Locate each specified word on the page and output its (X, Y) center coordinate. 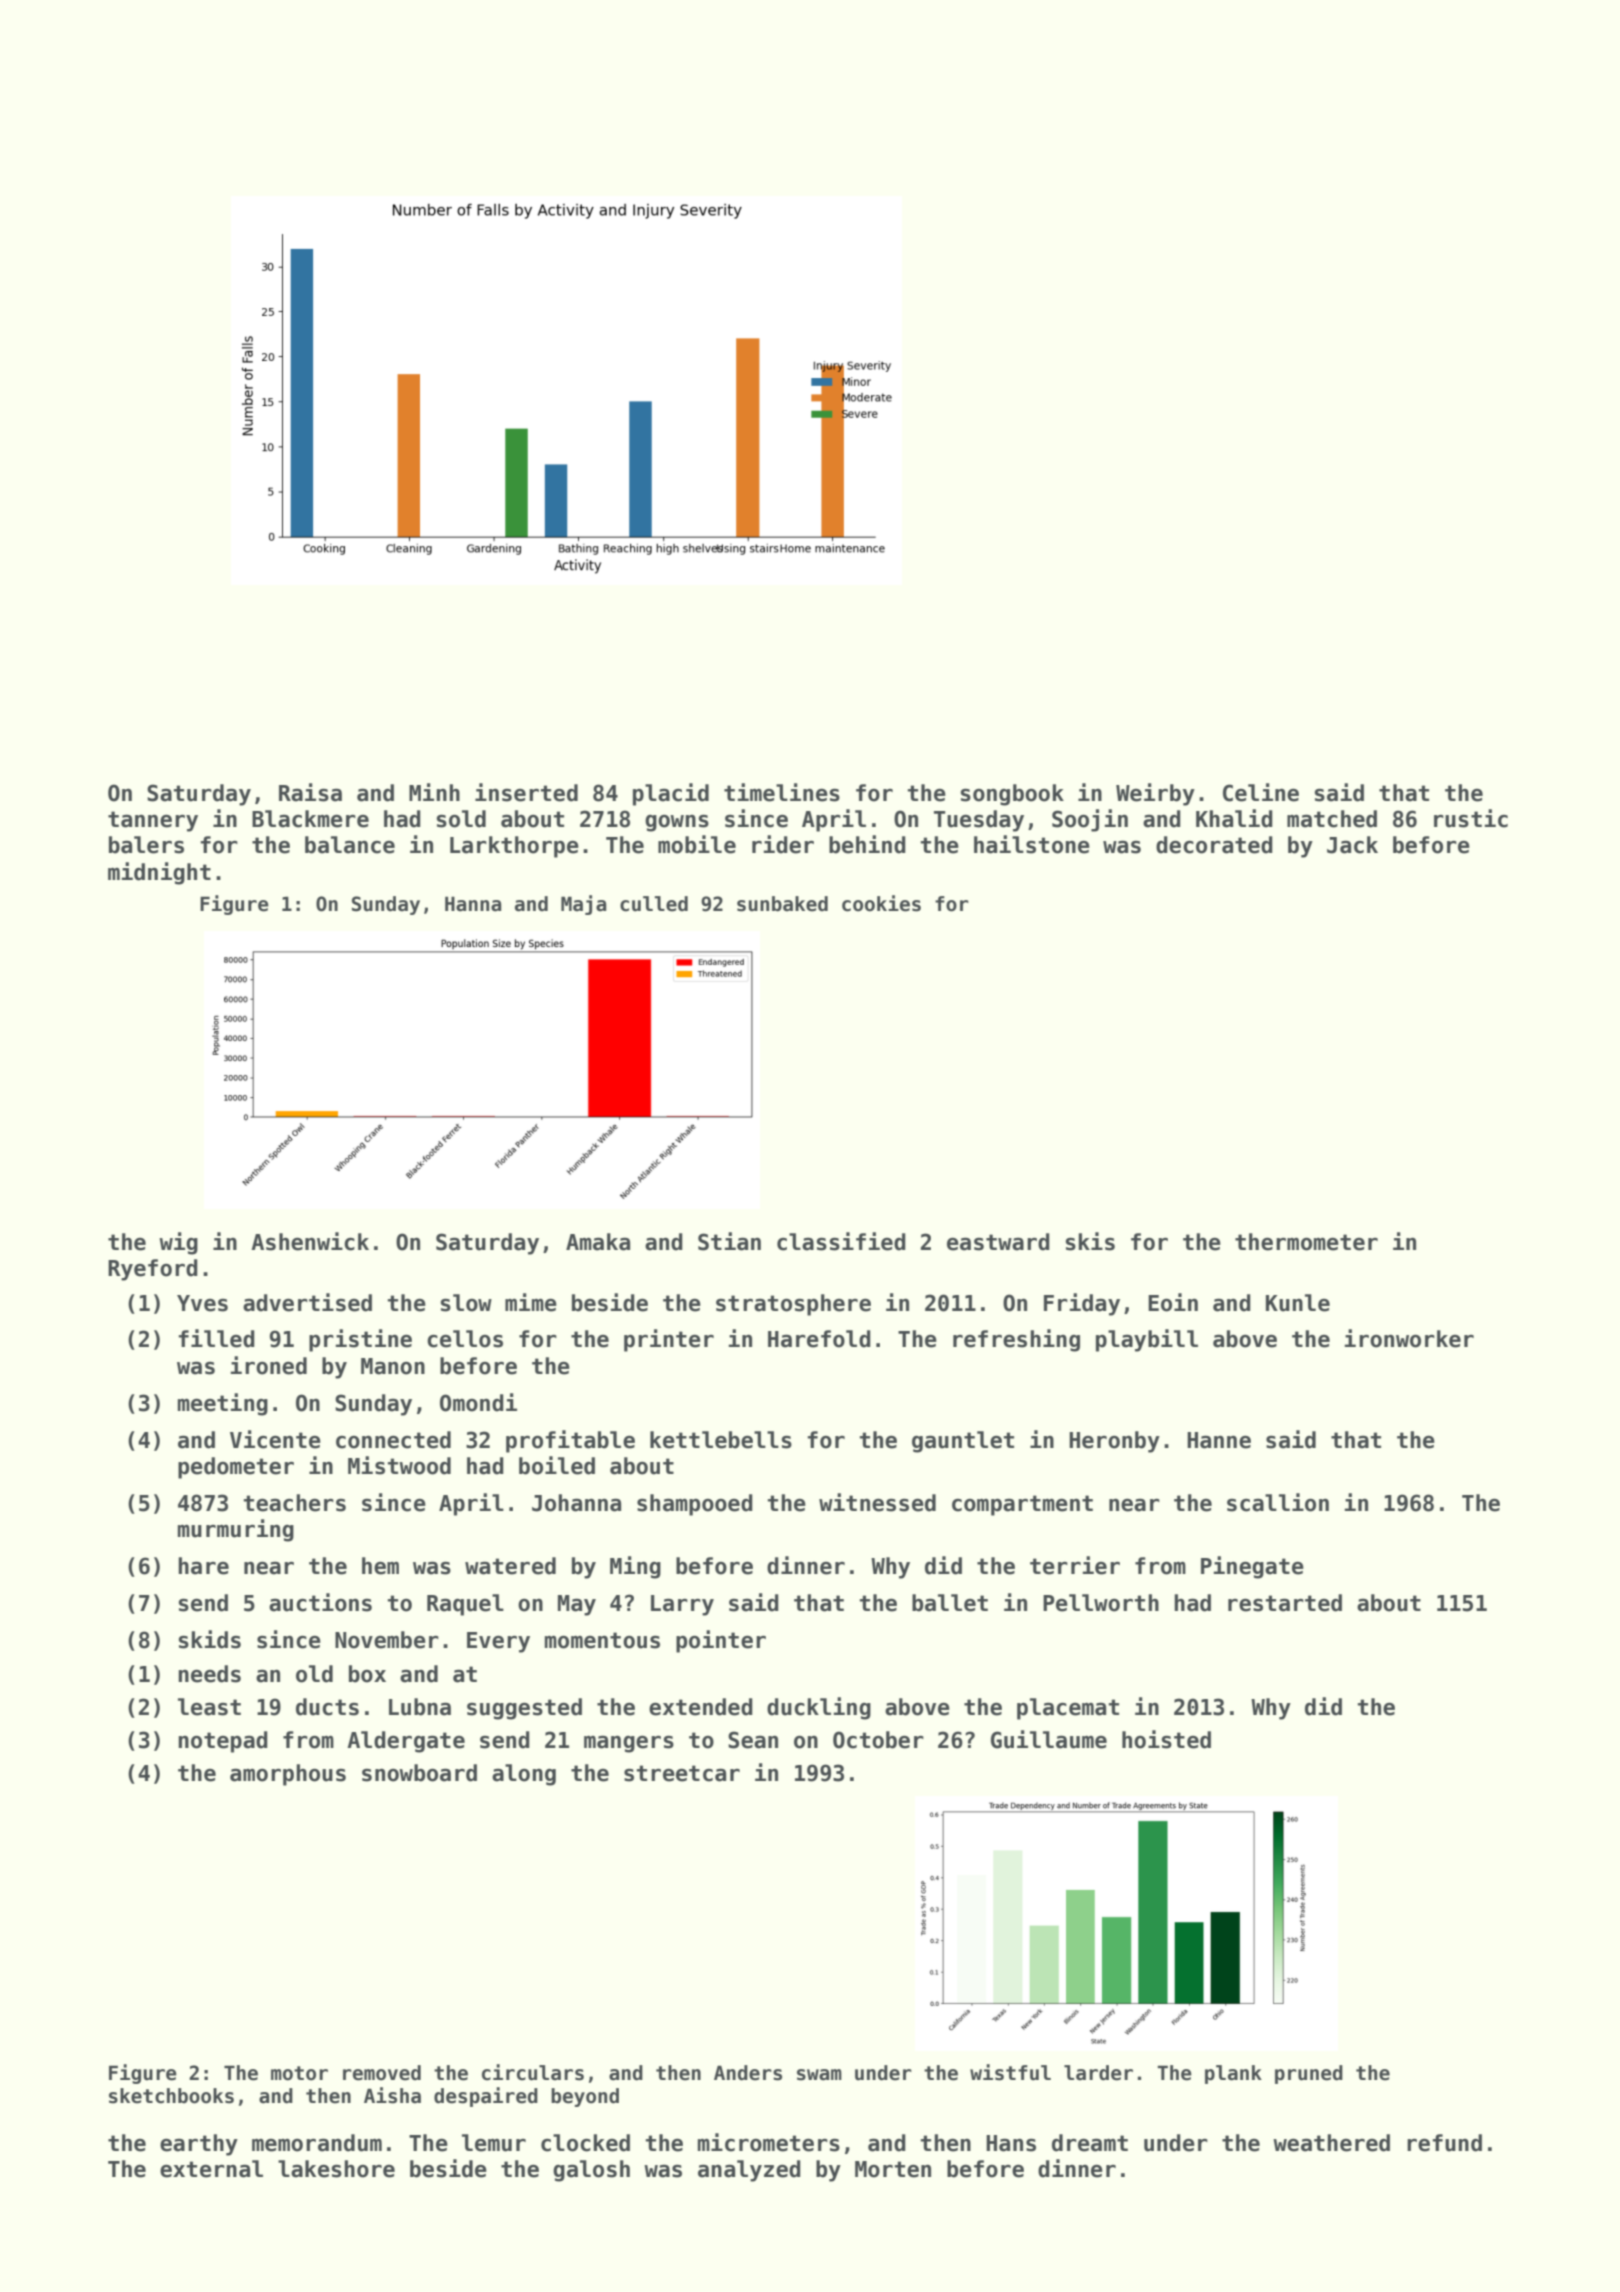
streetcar (682, 1773)
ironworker (1409, 1338)
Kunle (1298, 1303)
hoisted (1166, 1739)
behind (867, 844)
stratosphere (793, 1305)
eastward (998, 1242)
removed (382, 2073)
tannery (153, 821)
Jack (1352, 845)
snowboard (419, 1773)
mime (531, 1302)
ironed (268, 1365)
